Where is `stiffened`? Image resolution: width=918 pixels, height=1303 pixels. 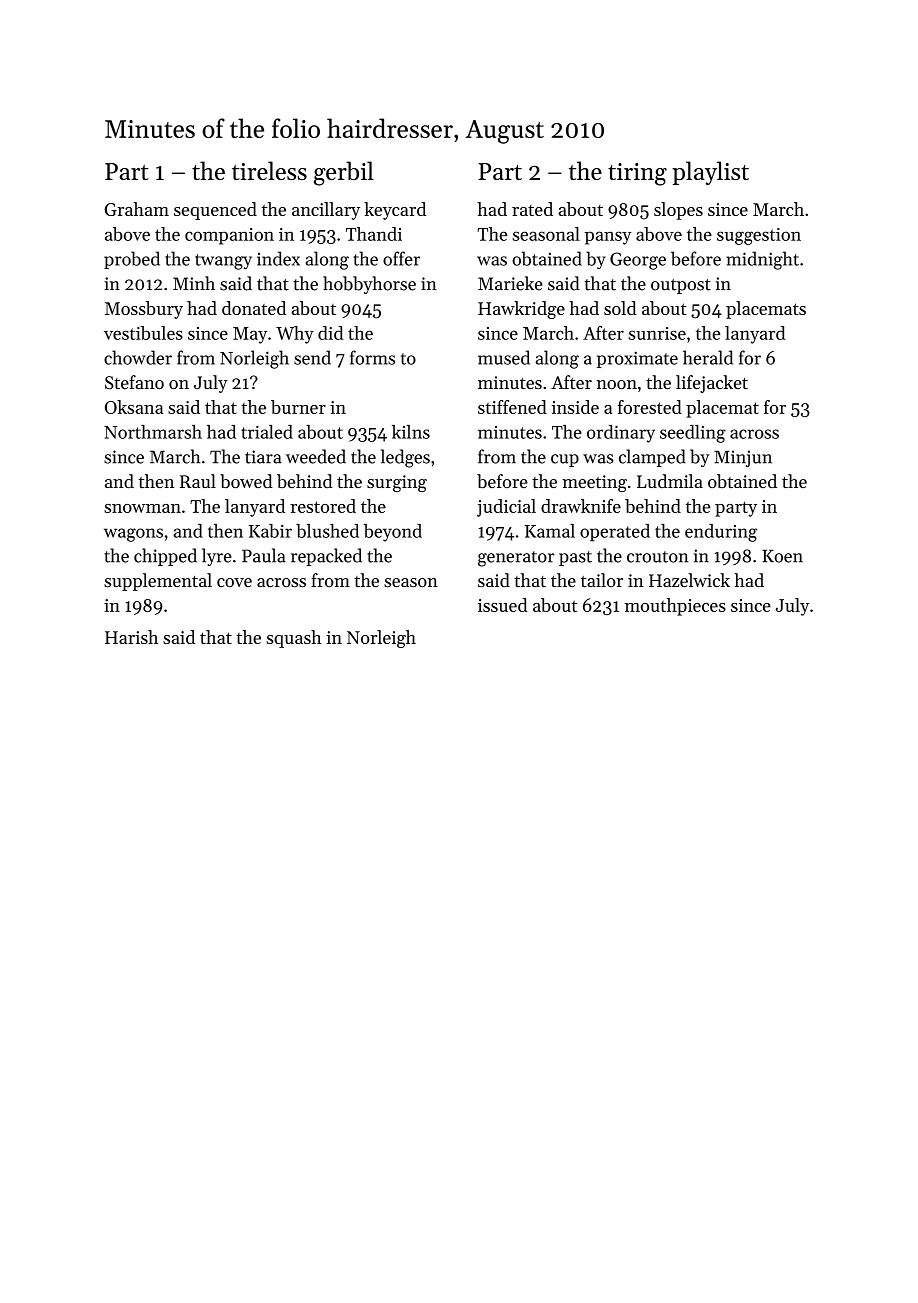
stiffened is located at coordinates (512, 407).
